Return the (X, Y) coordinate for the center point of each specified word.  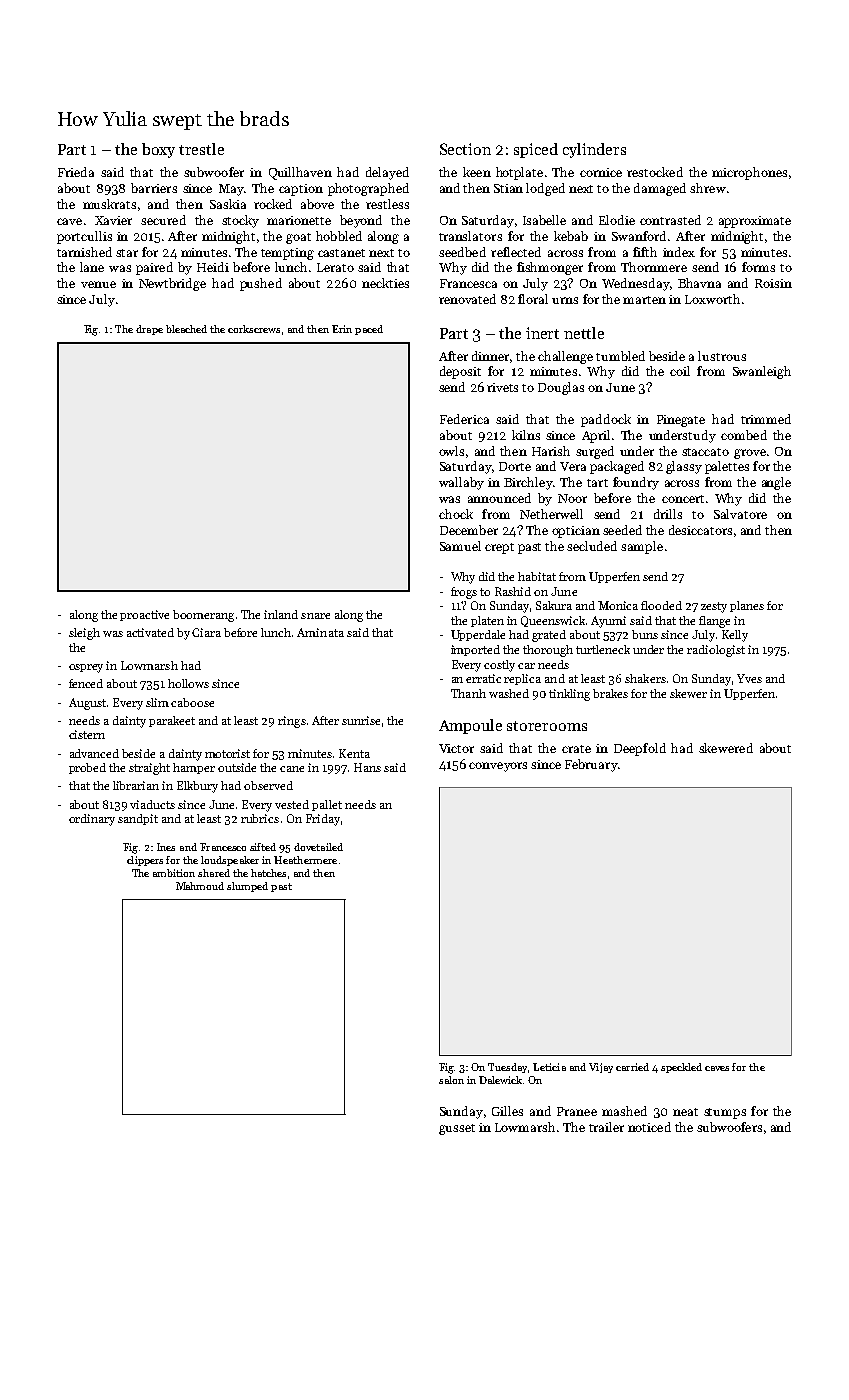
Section (465, 149)
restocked (655, 172)
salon (451, 1080)
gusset (457, 1129)
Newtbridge (172, 284)
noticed (649, 1127)
